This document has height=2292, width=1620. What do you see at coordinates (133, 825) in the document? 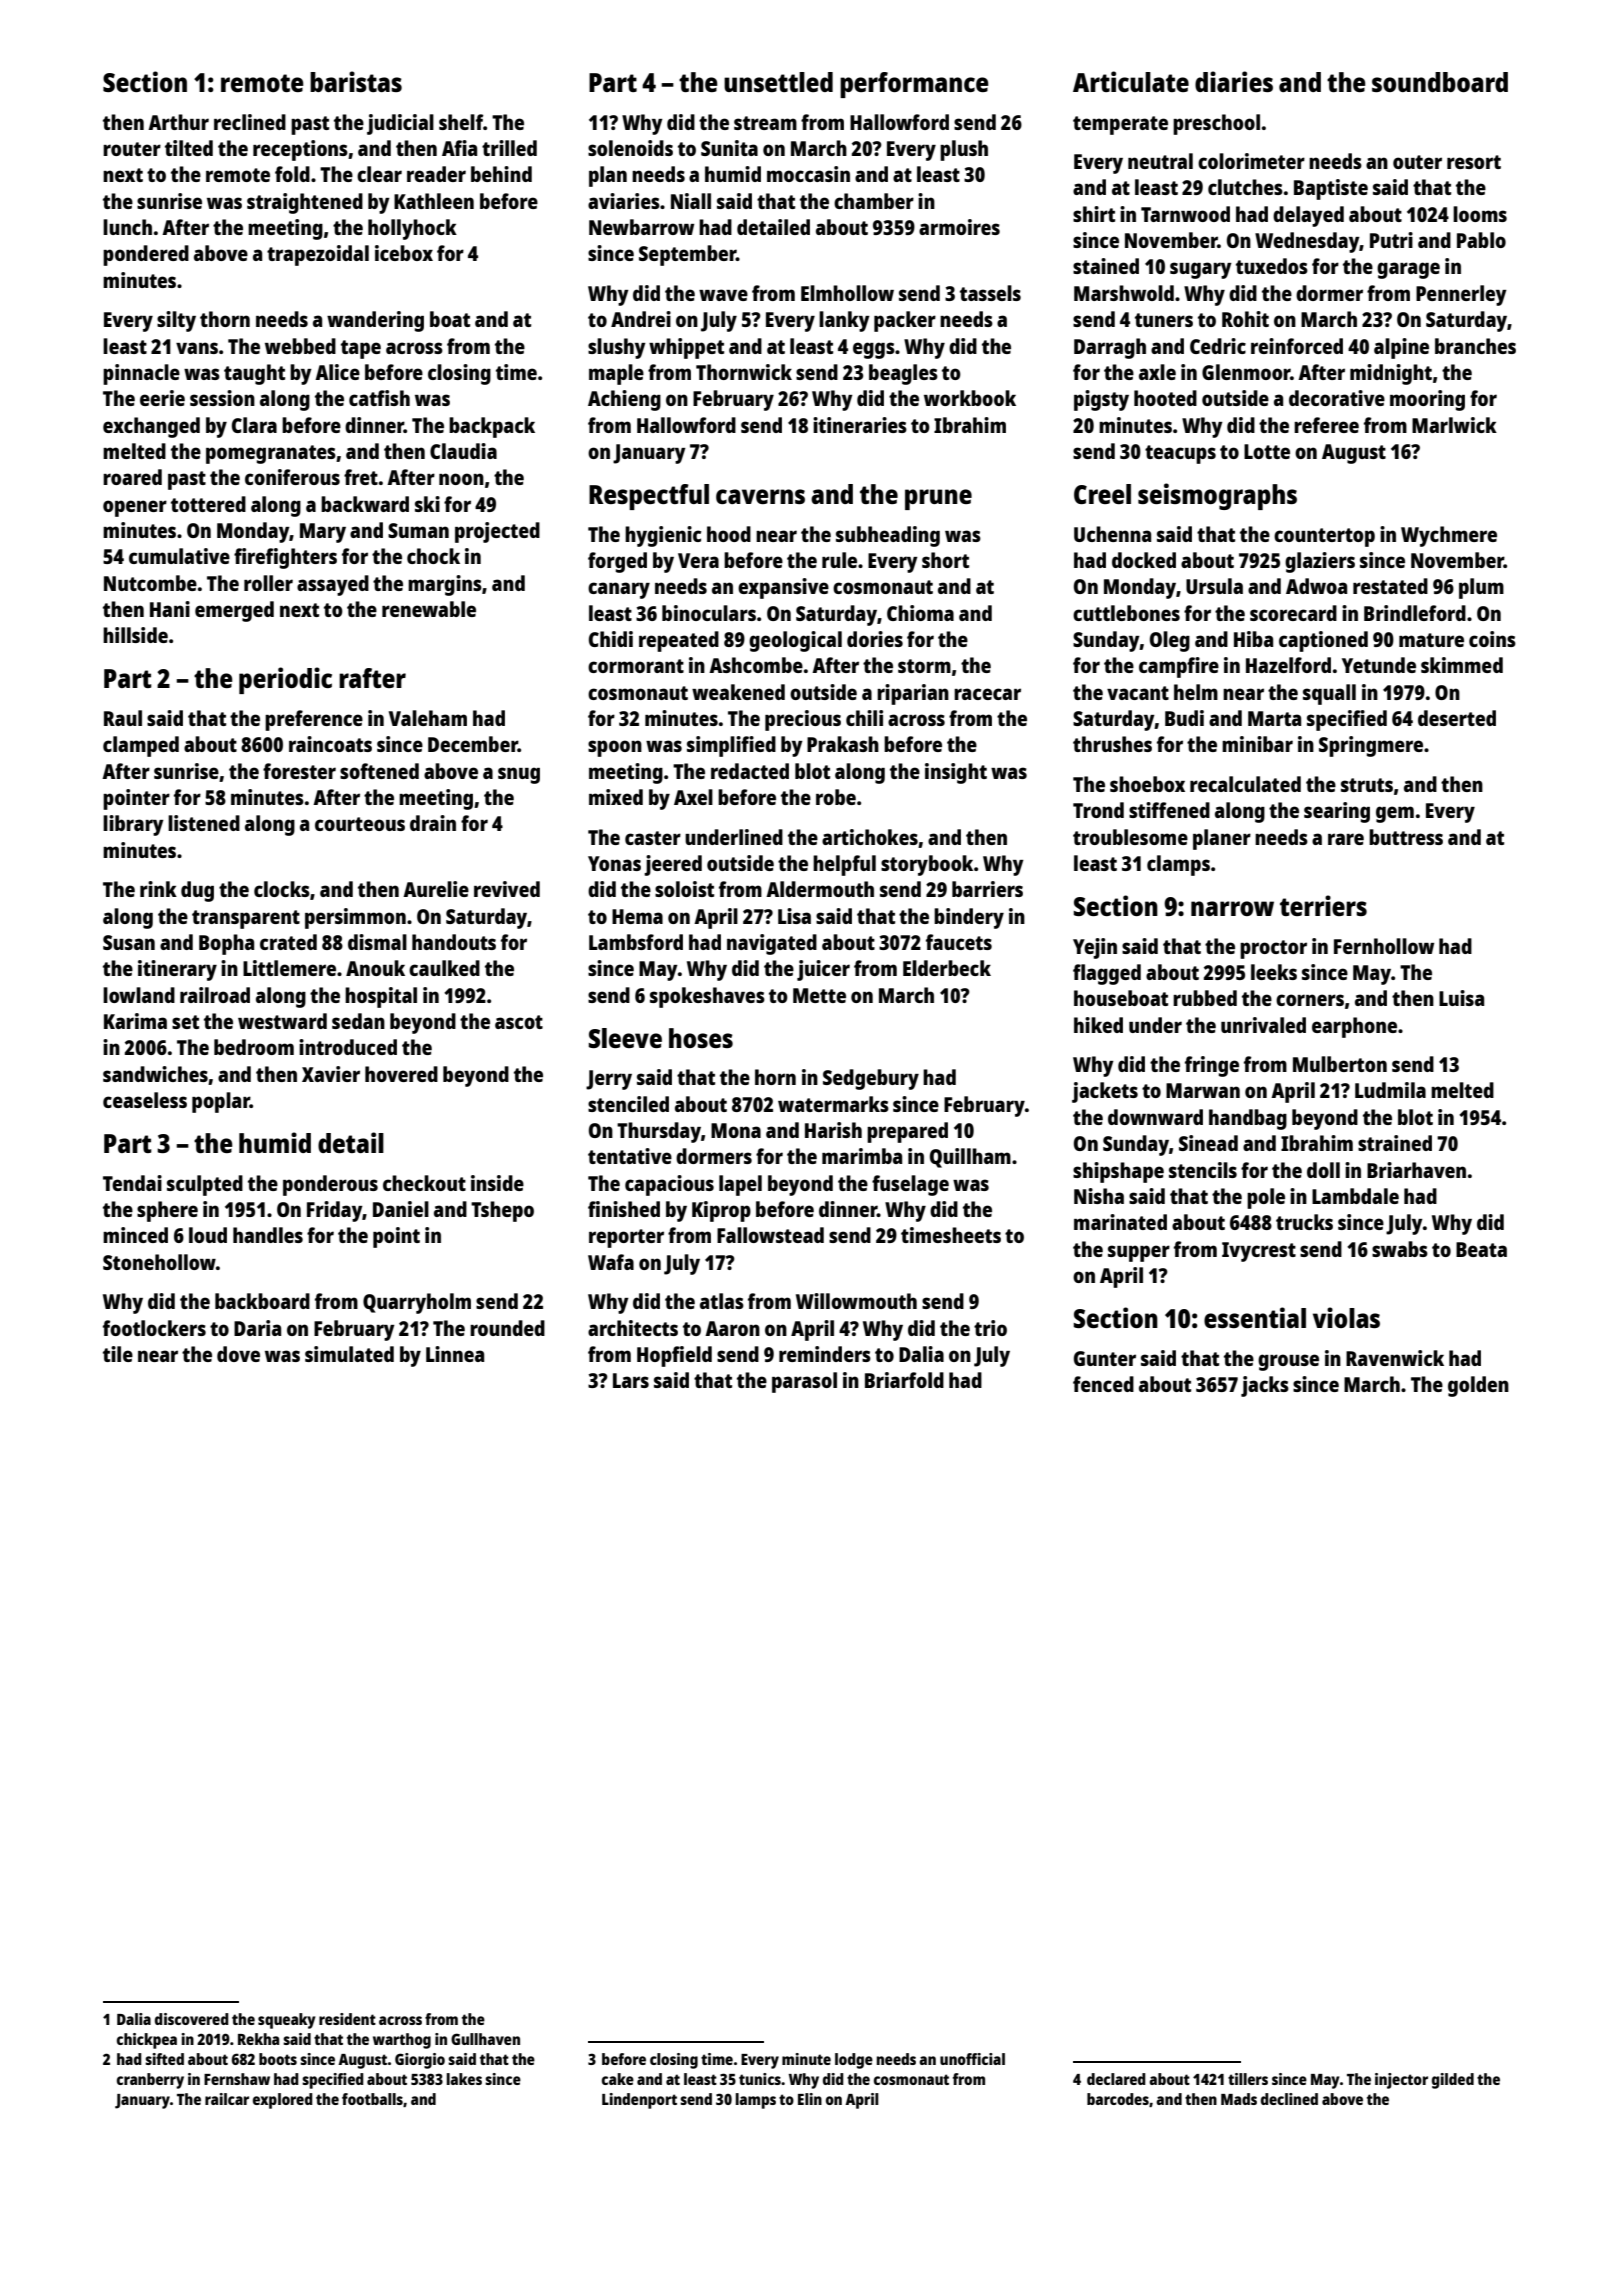
I see `library` at bounding box center [133, 825].
